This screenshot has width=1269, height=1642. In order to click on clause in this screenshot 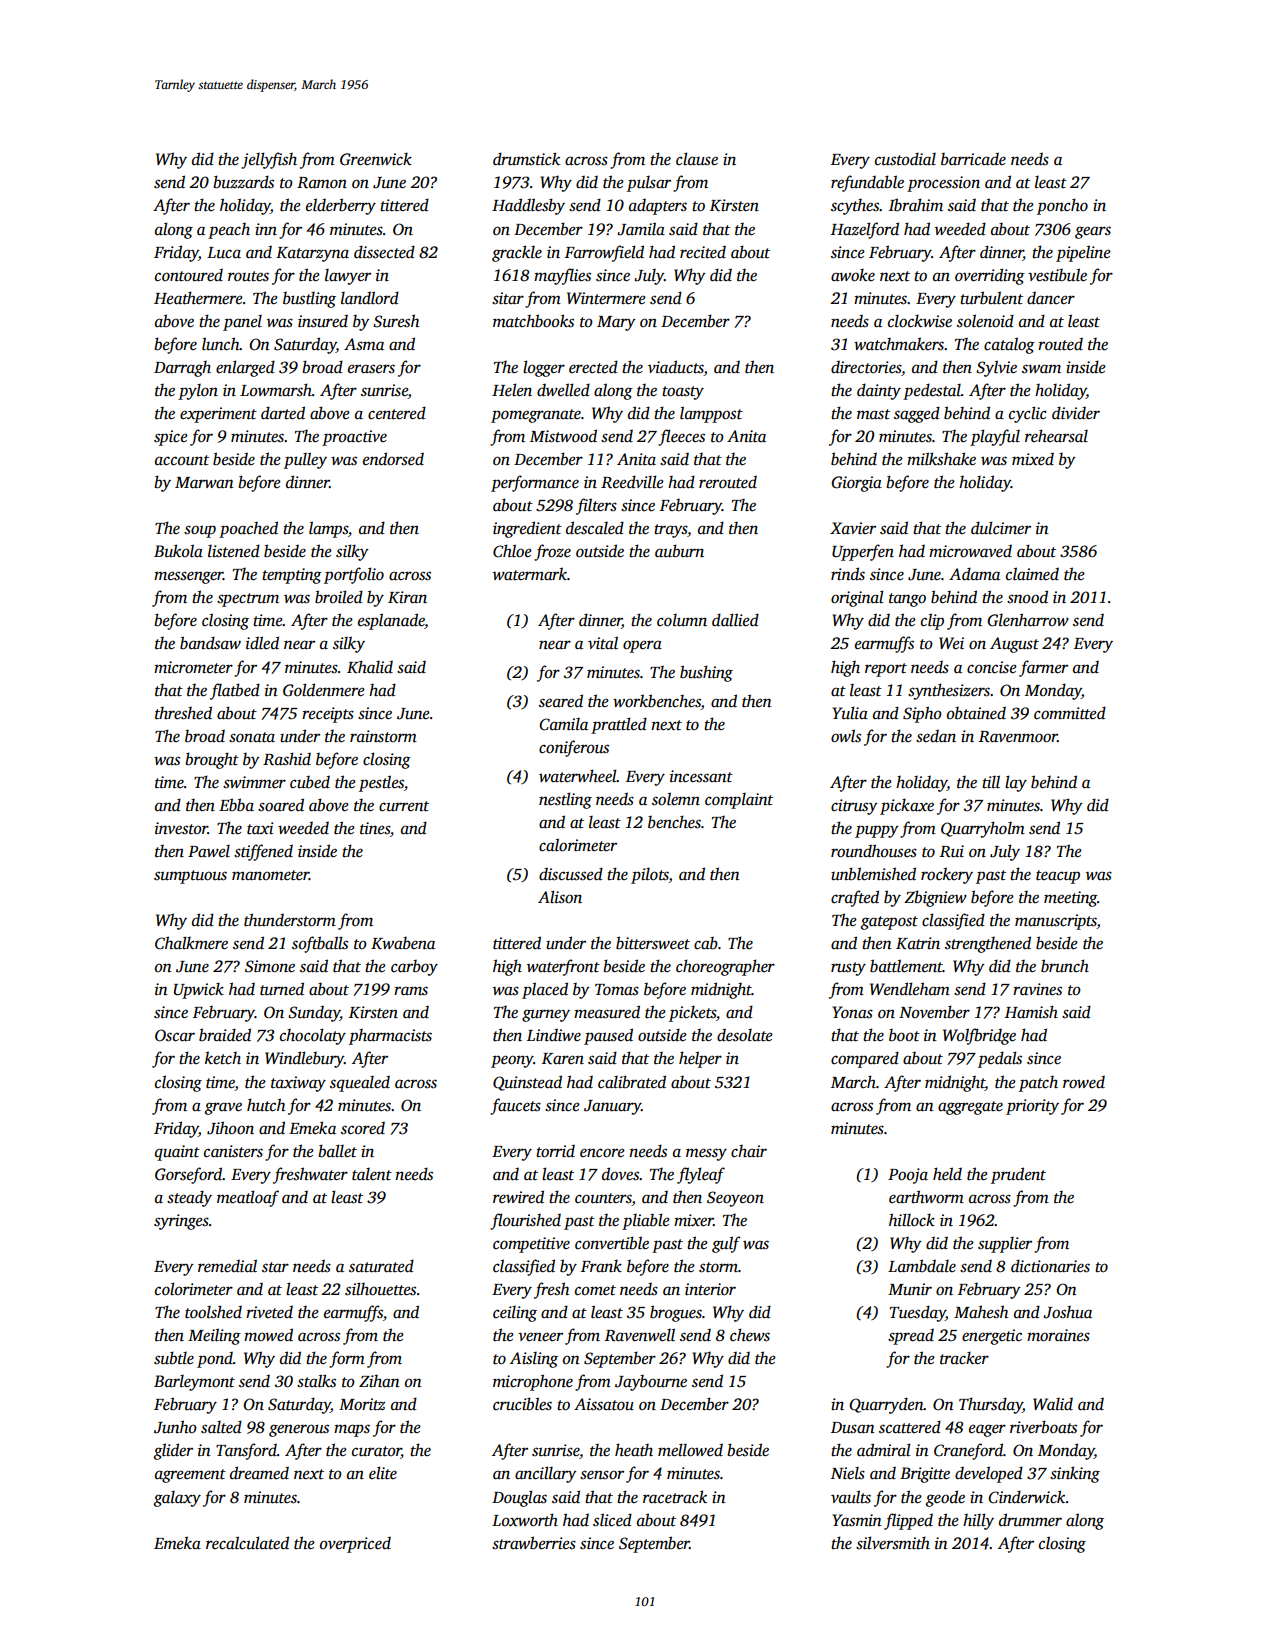, I will do `click(697, 159)`.
